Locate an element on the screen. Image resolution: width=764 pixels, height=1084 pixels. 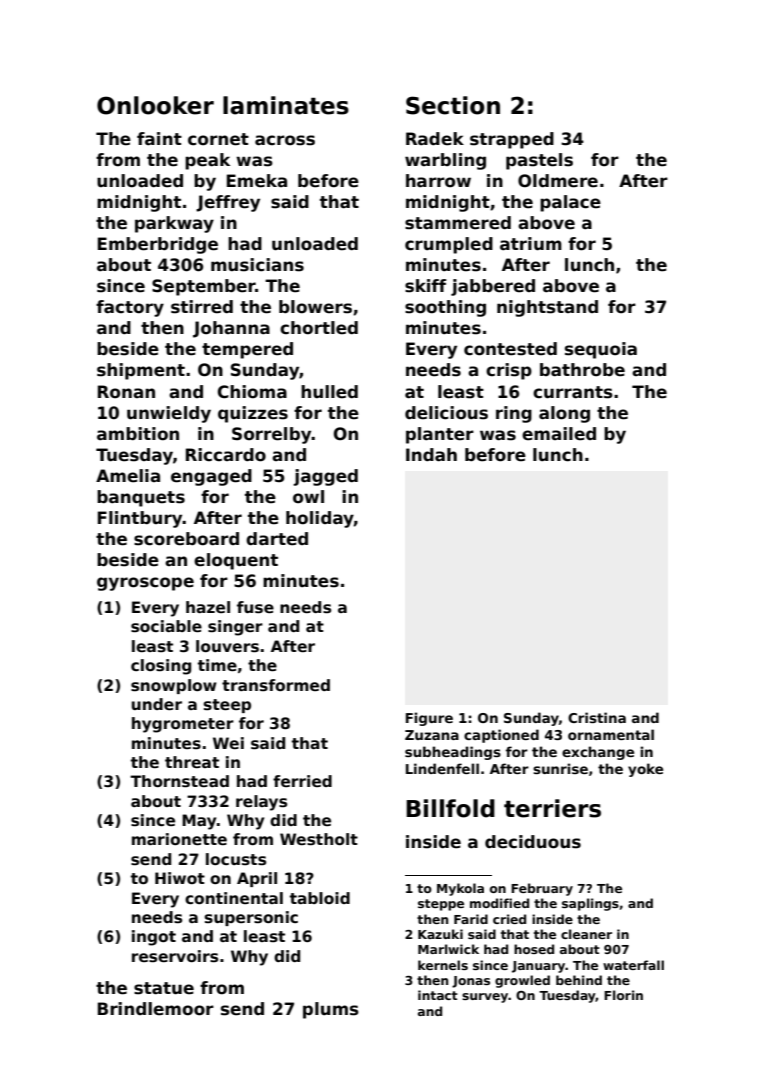
Emeka is located at coordinates (257, 181).
